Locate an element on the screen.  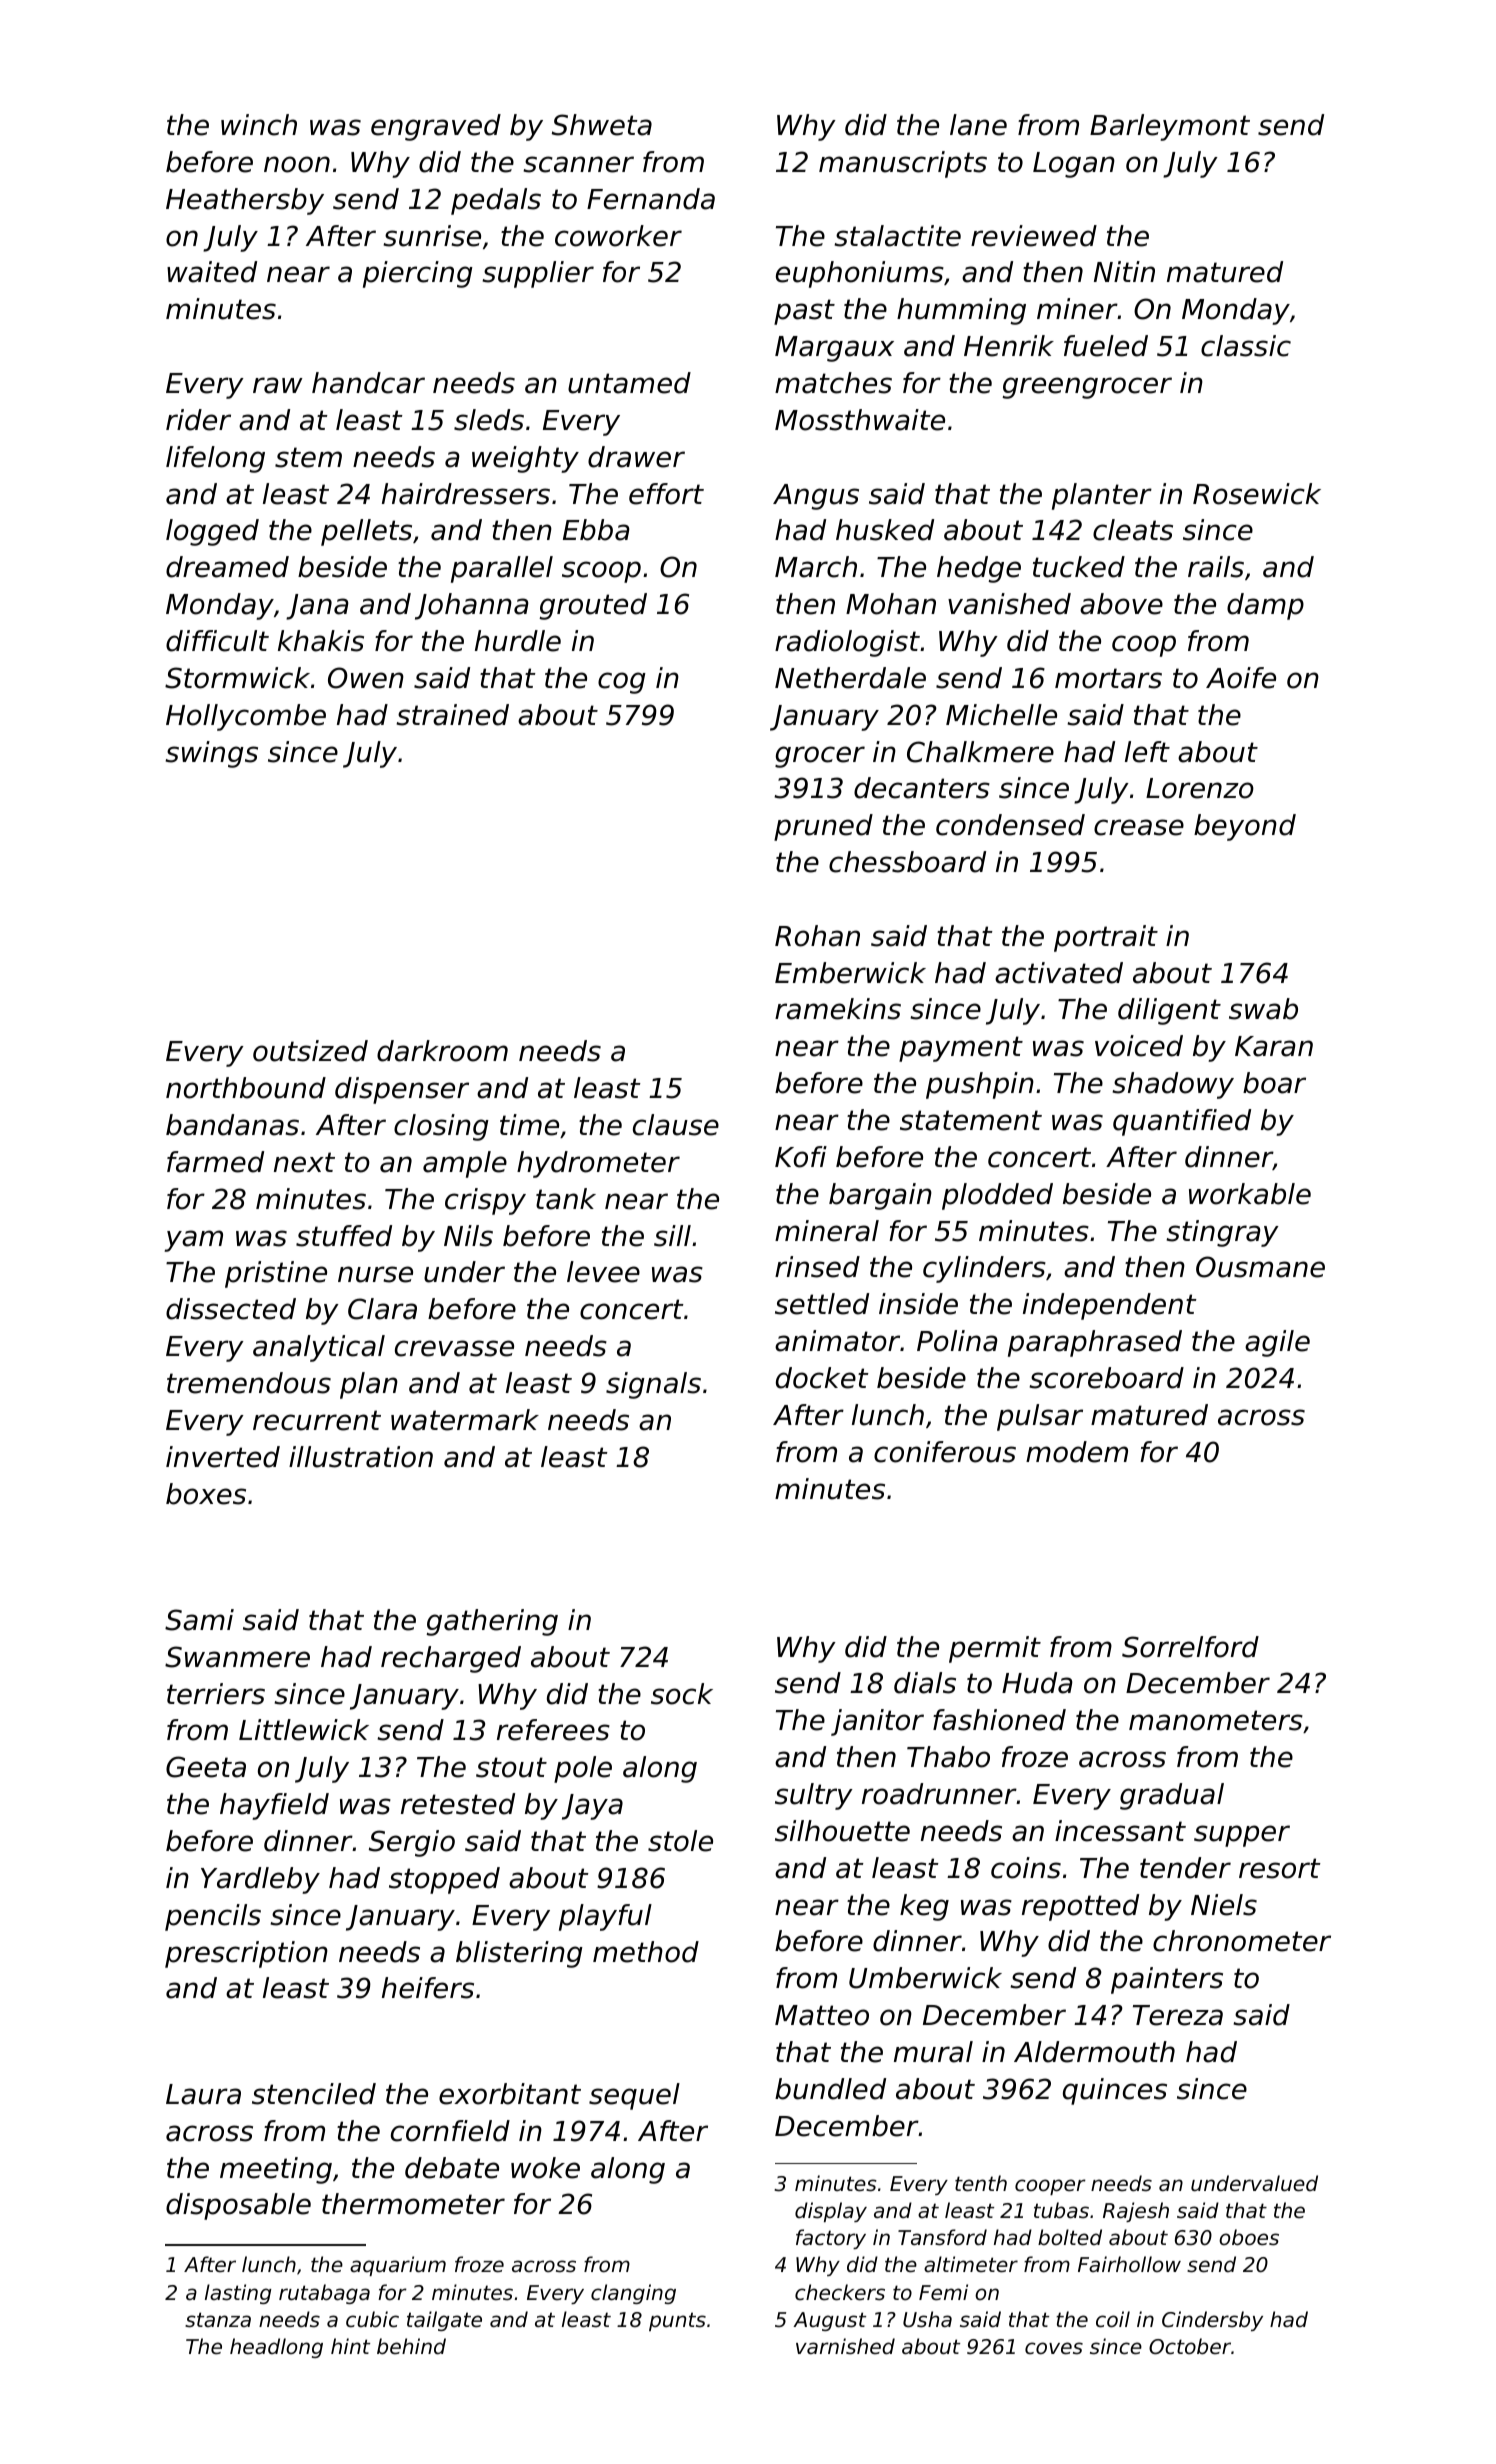
bolted is located at coordinates (1070, 2237).
